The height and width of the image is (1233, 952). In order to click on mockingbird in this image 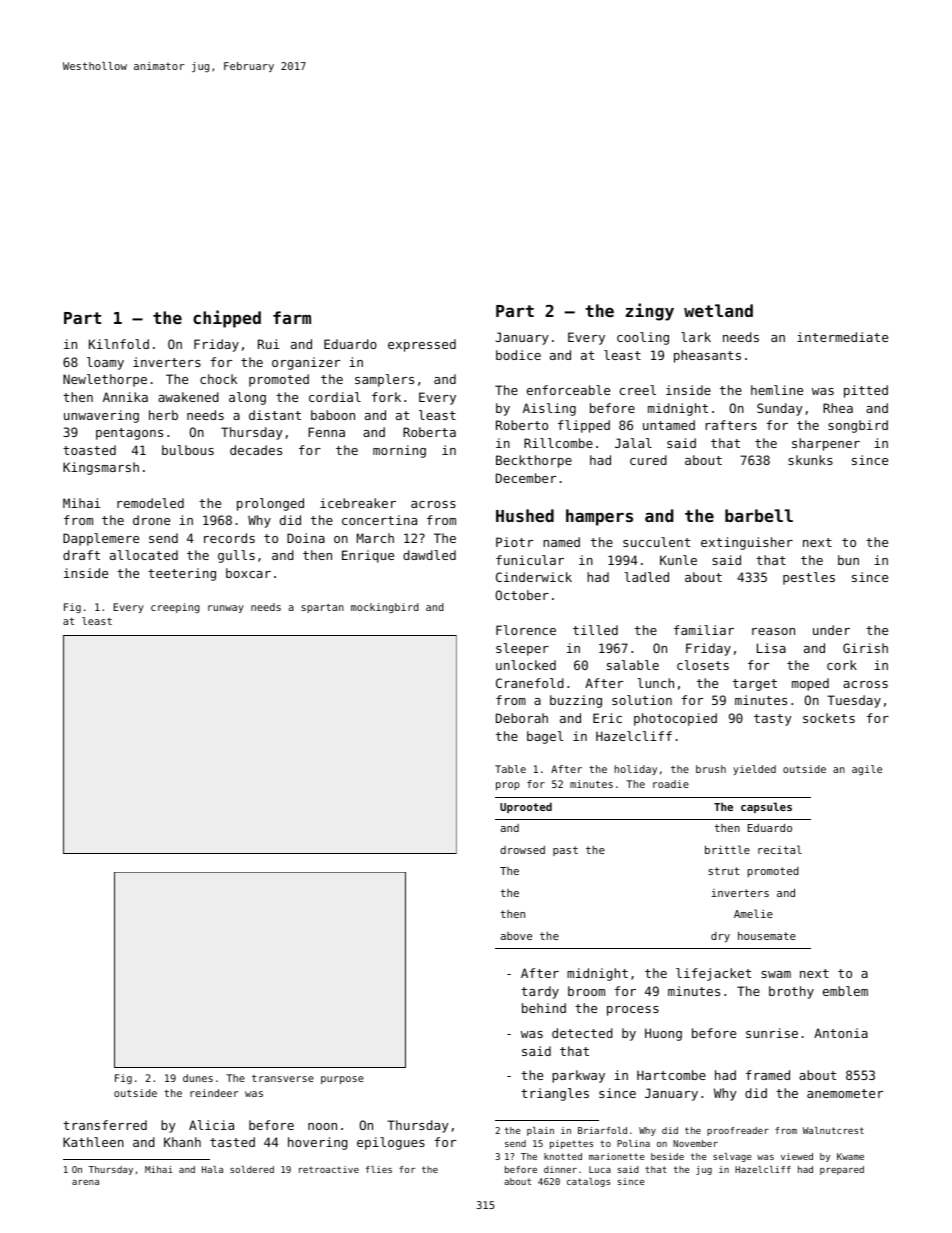, I will do `click(385, 608)`.
